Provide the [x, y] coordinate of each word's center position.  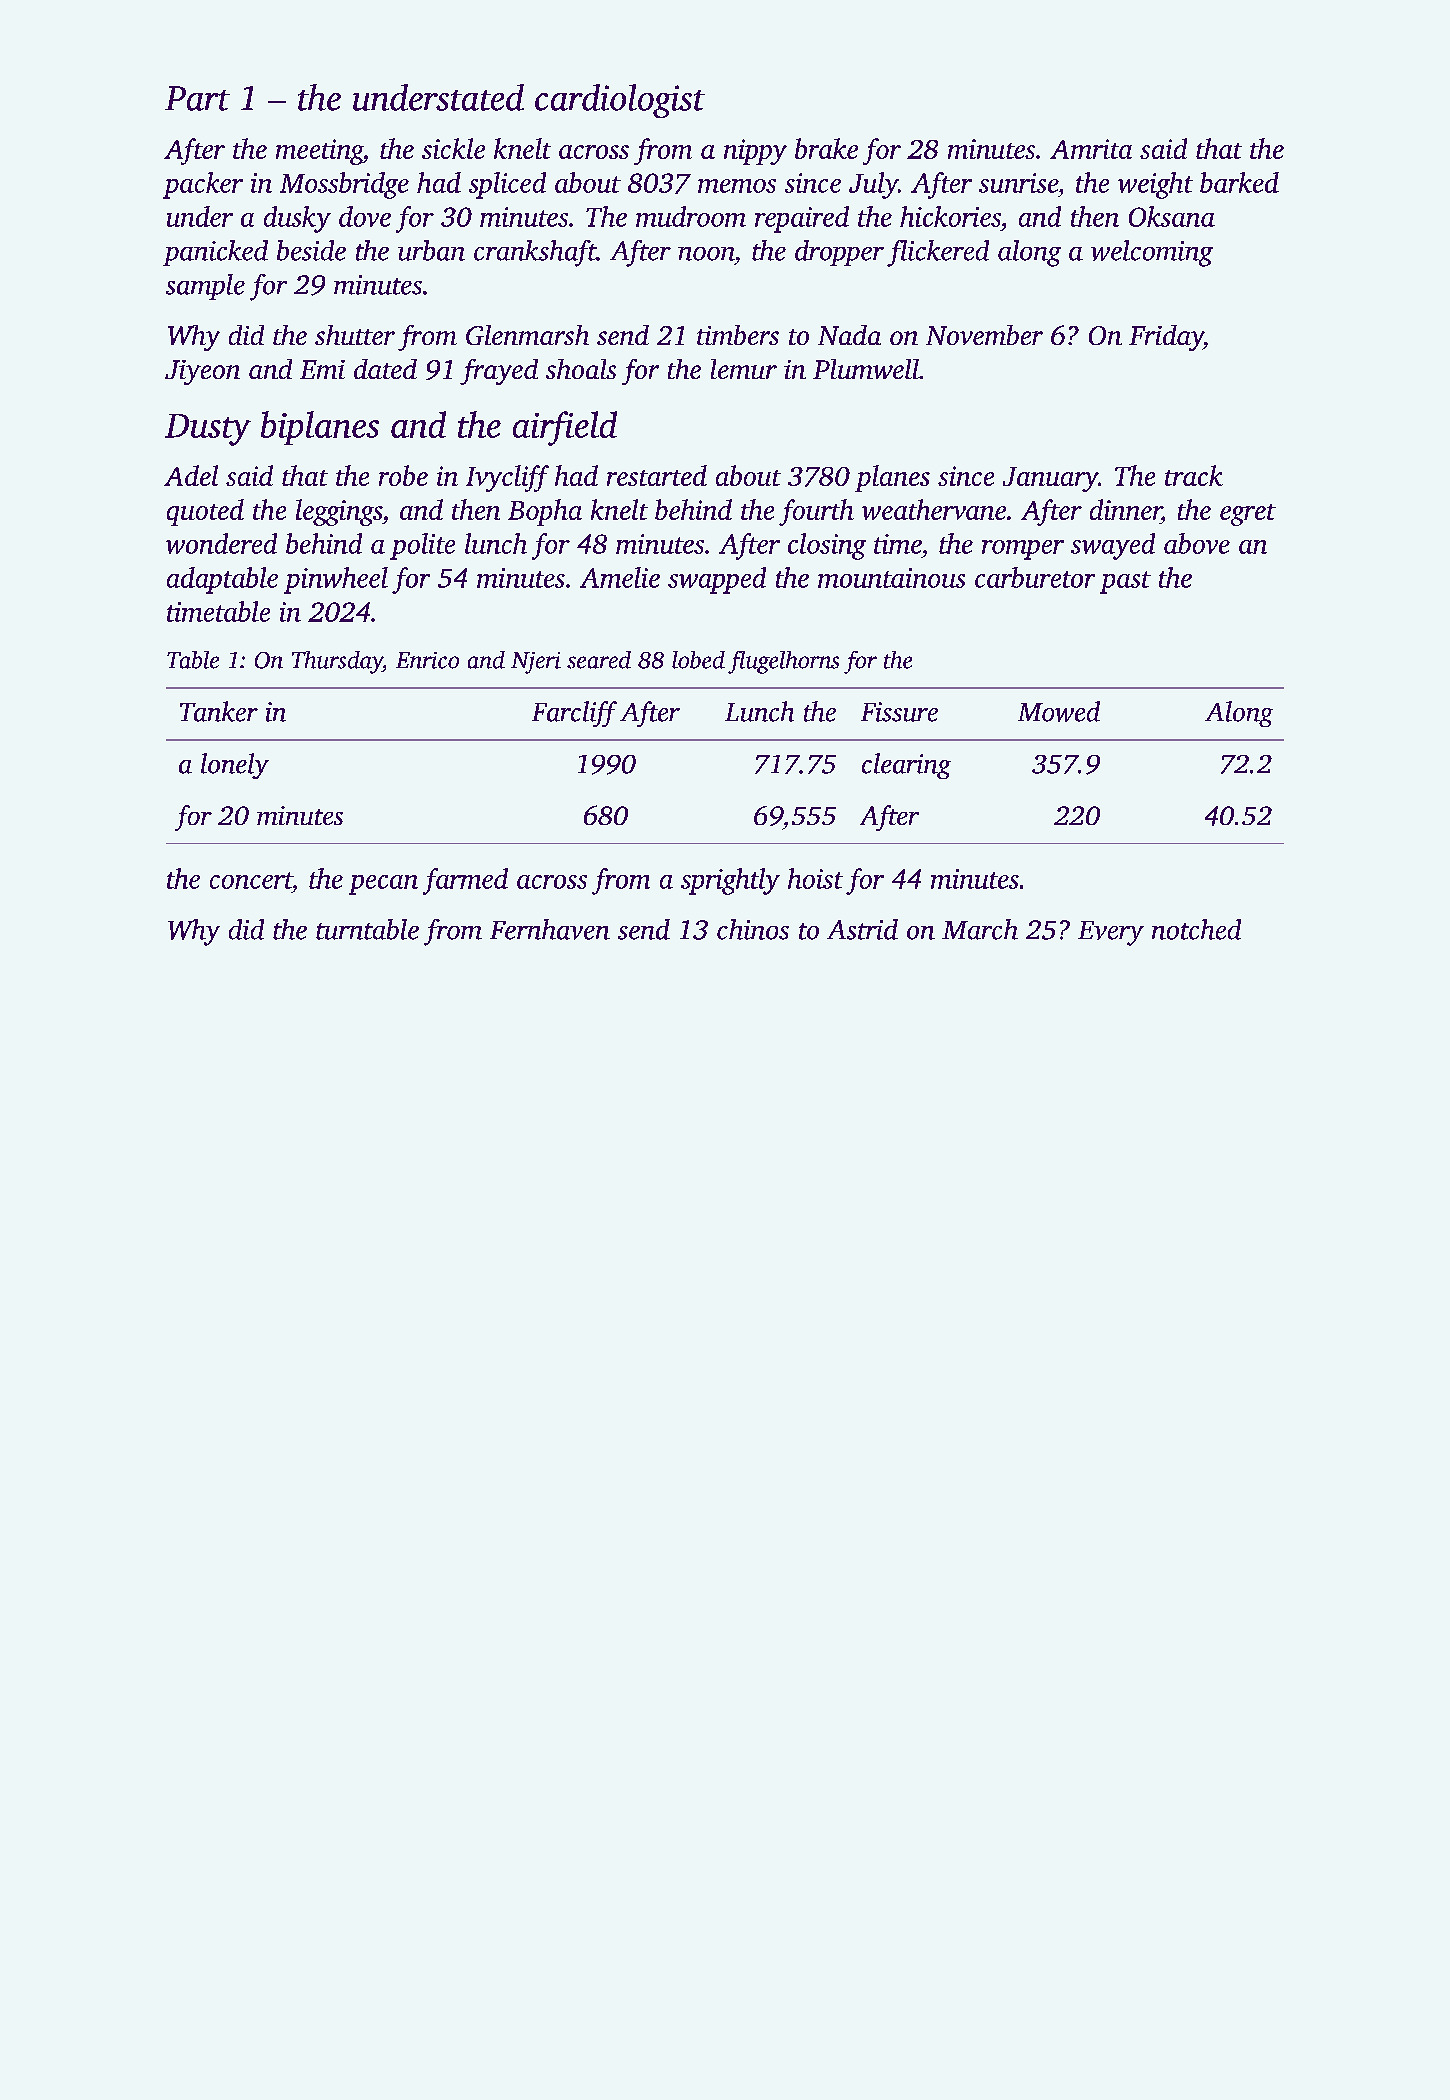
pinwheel [336, 580]
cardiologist [620, 101]
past [1125, 582]
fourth [816, 512]
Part [197, 98]
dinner [1125, 509]
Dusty [208, 430]
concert [251, 880]
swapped [717, 580]
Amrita [1091, 149]
